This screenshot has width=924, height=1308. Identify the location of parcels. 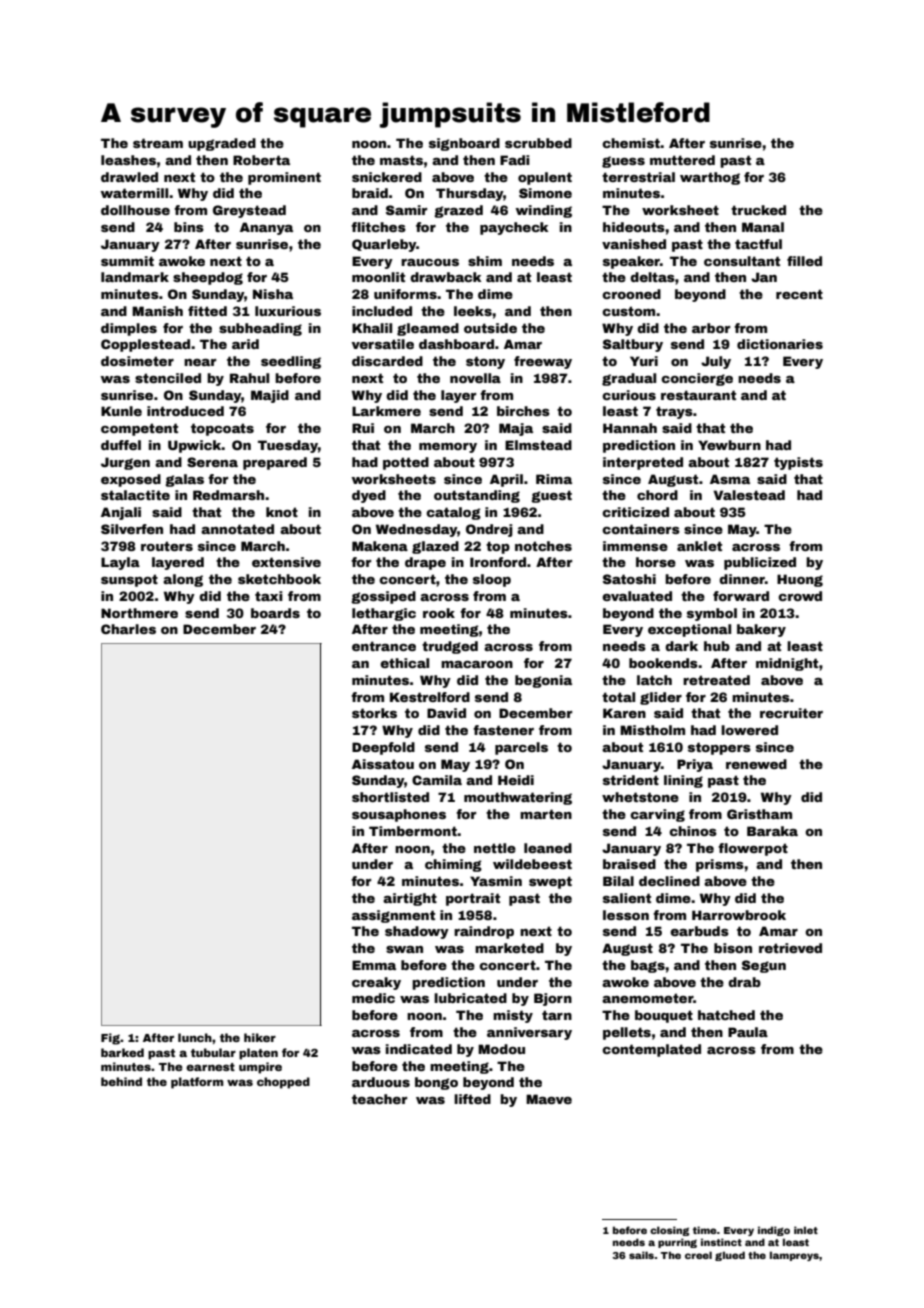
(521, 748).
